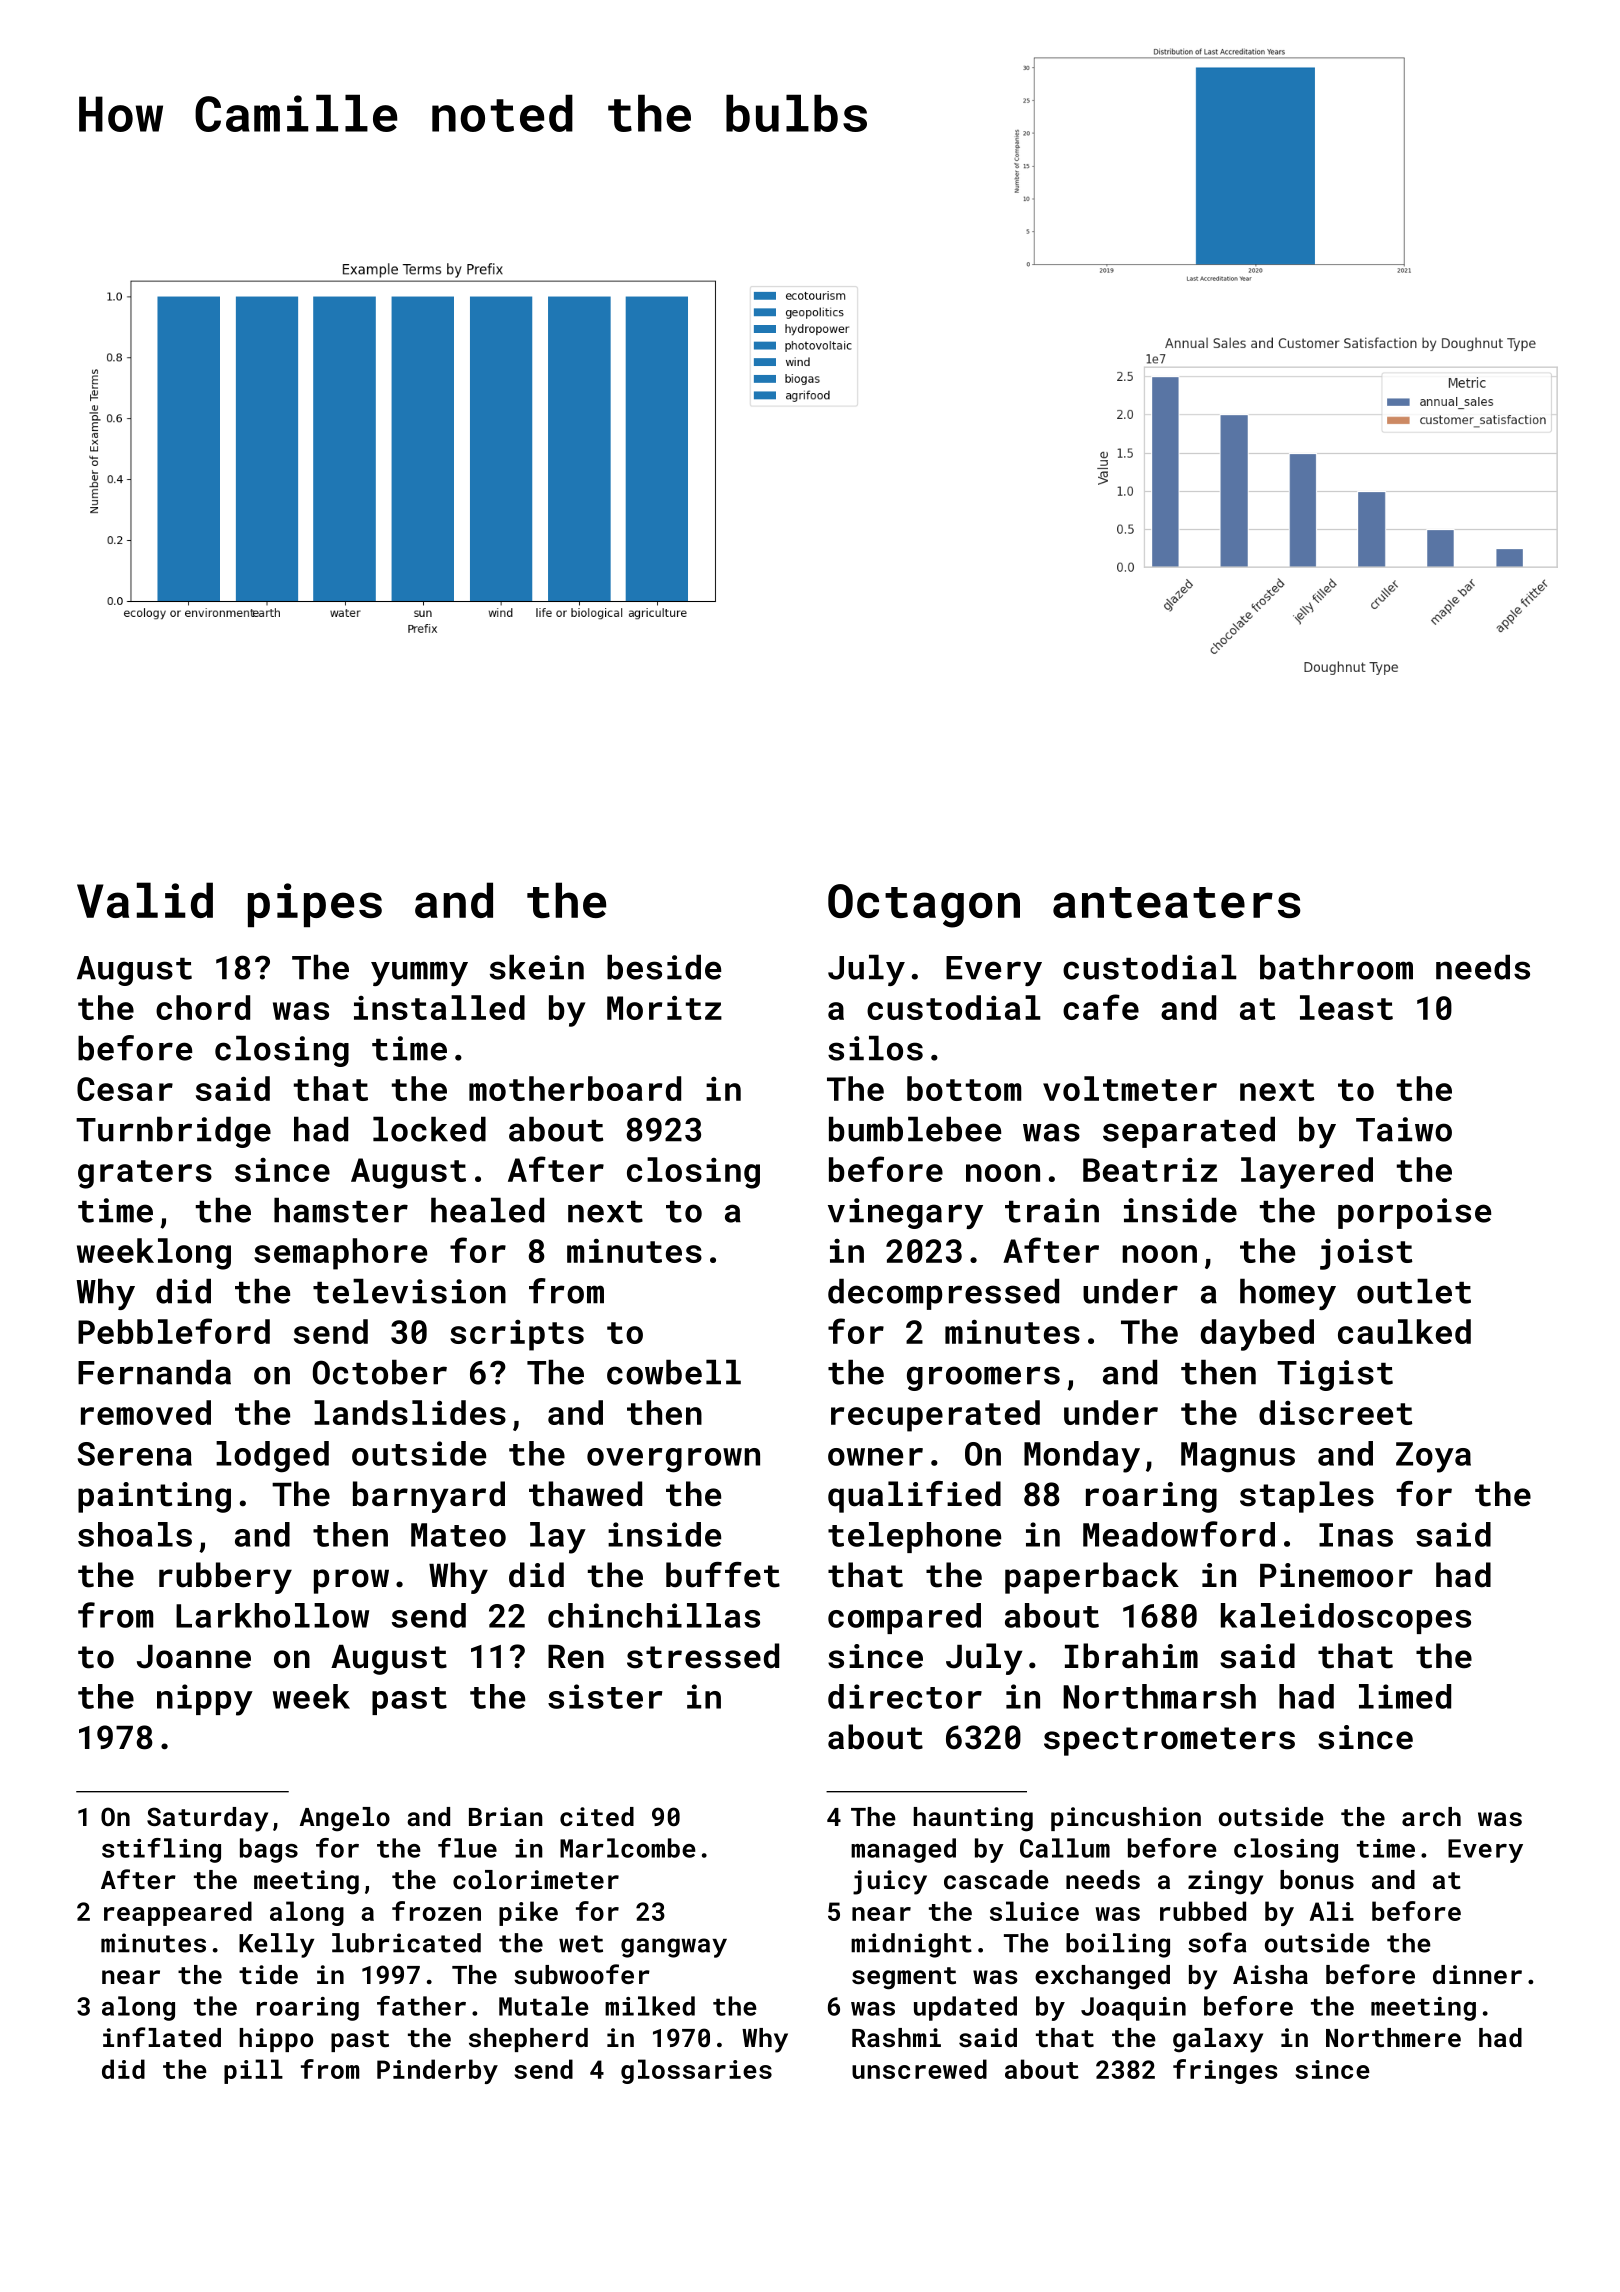  What do you see at coordinates (1356, 1535) in the document?
I see `Inas` at bounding box center [1356, 1535].
